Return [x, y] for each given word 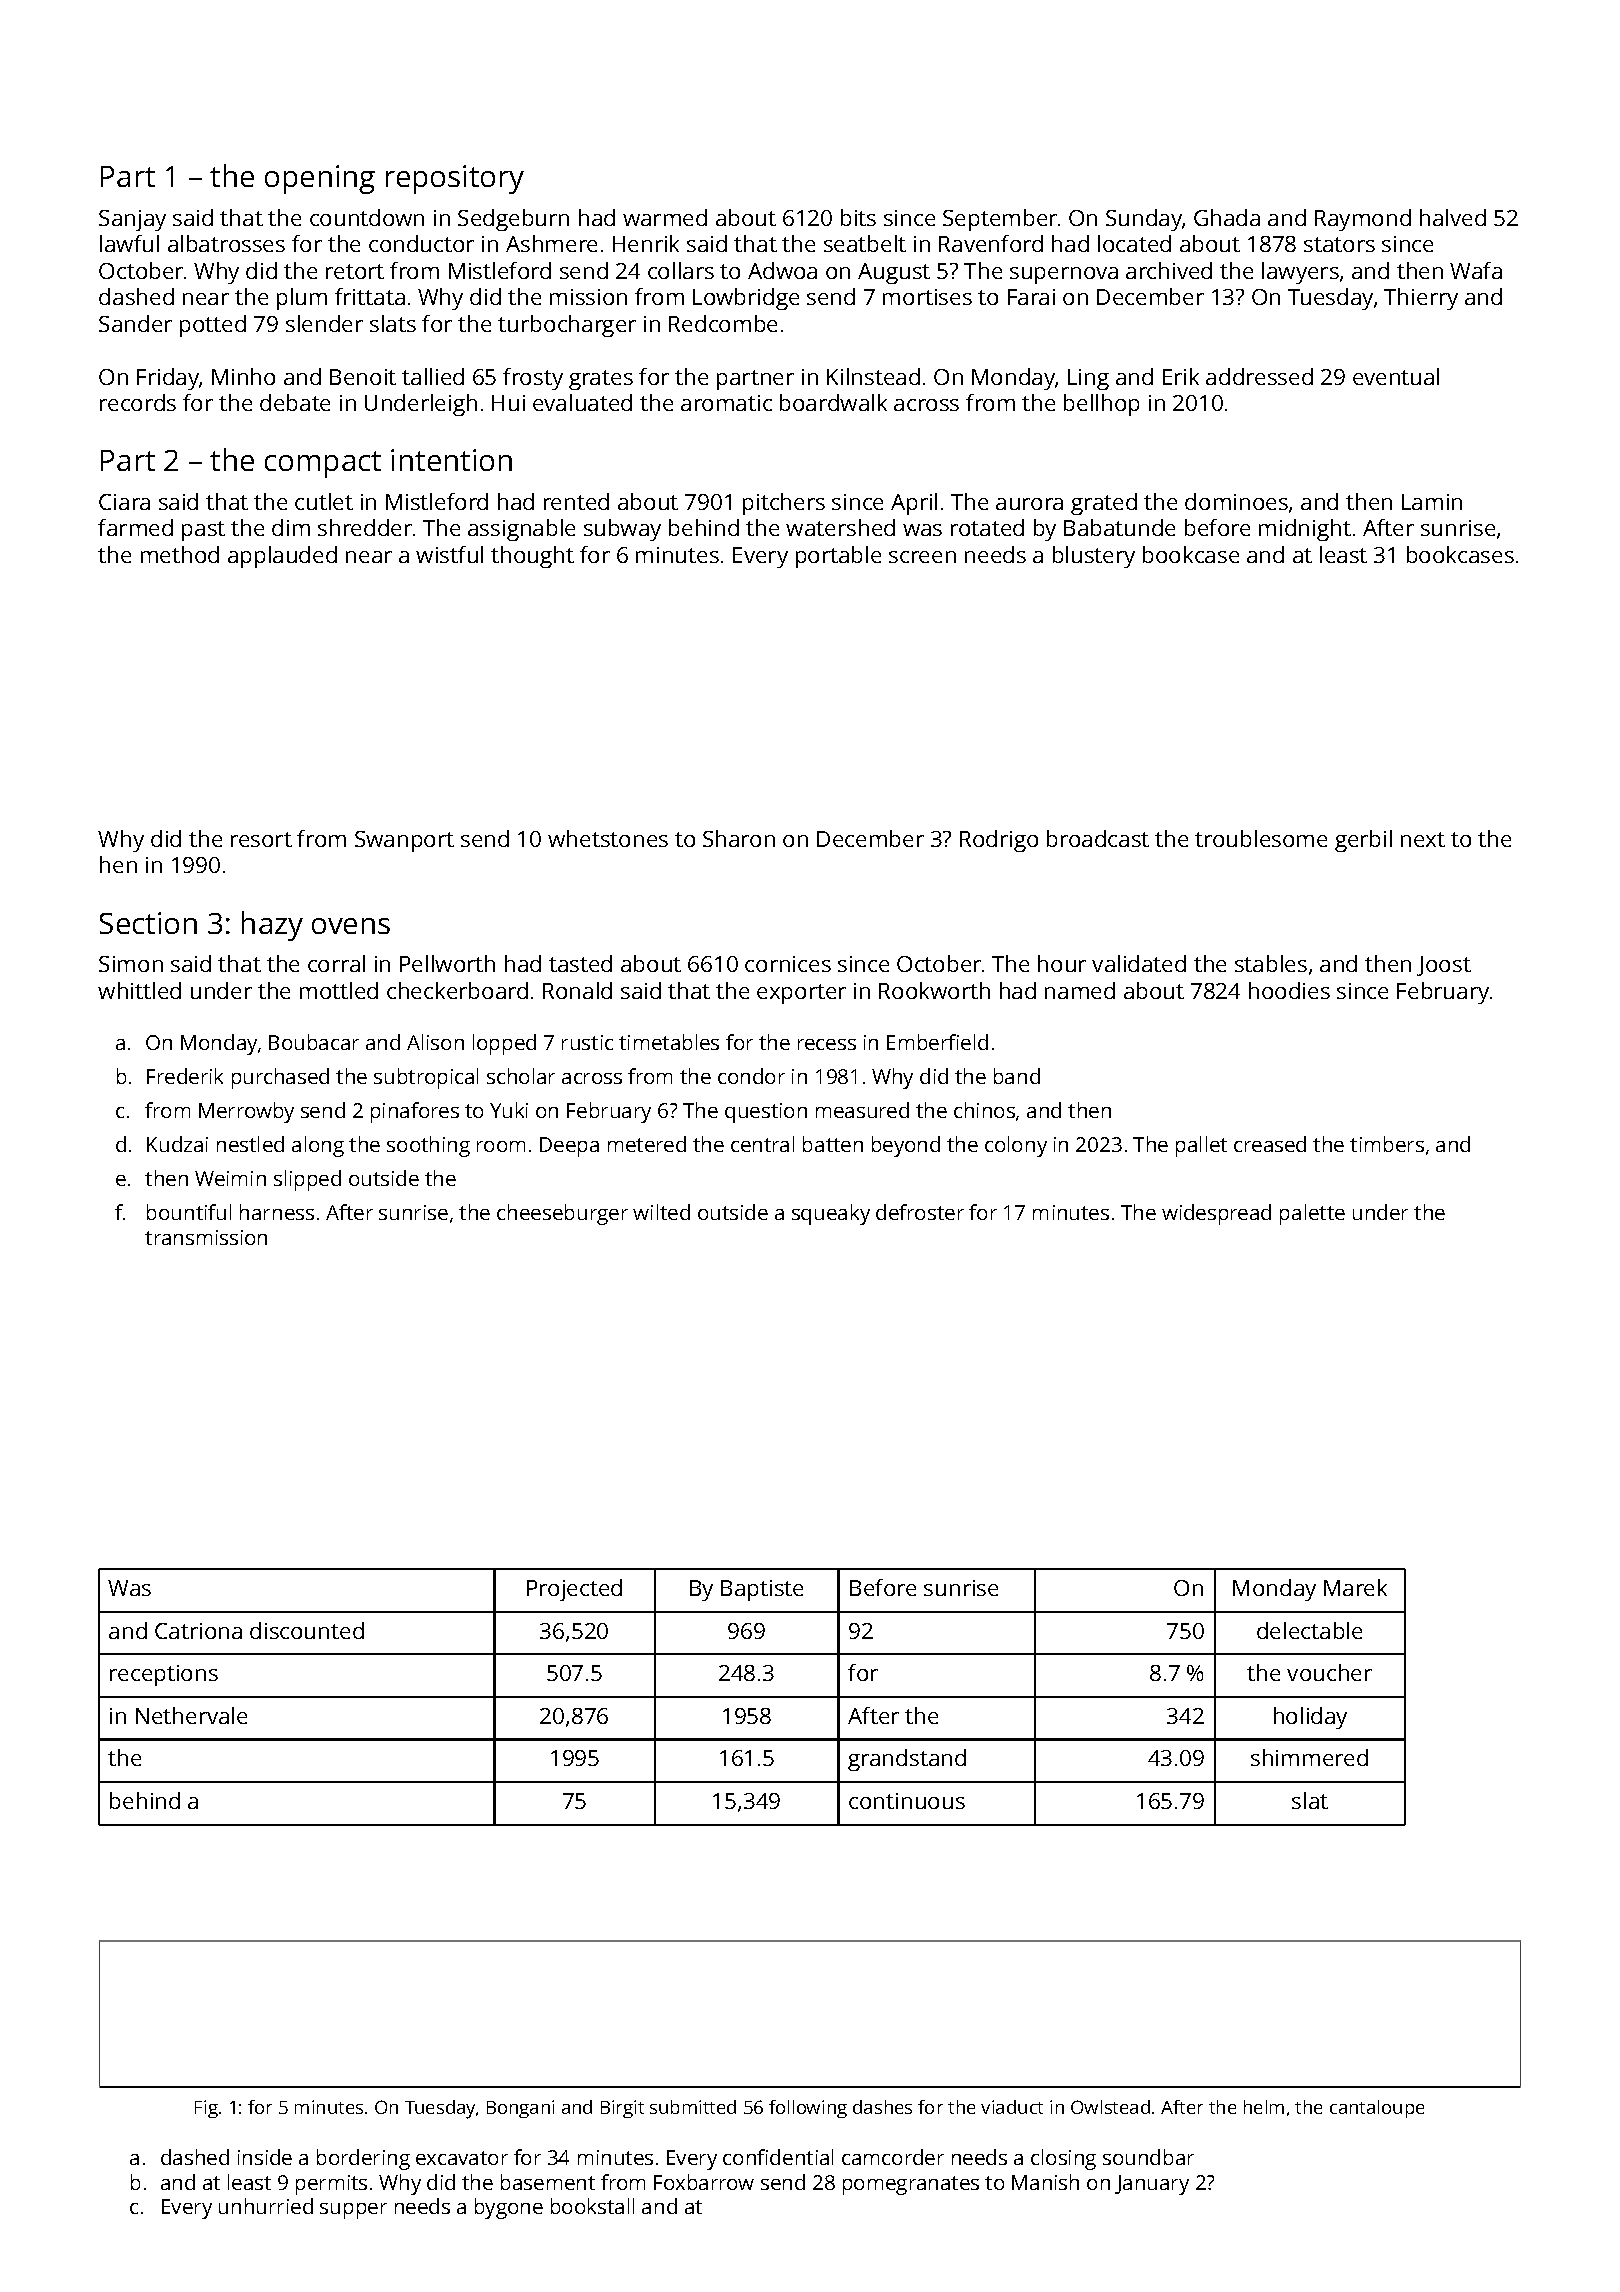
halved [1453, 217]
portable [838, 557]
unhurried [266, 2206]
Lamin [1432, 502]
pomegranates [911, 2185]
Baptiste [762, 1590]
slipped [307, 1180]
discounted [307, 1630]
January [1152, 2185]
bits [858, 217]
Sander [135, 323]
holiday [1310, 1718]
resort [261, 839]
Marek [1355, 1587]
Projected [574, 1590]
